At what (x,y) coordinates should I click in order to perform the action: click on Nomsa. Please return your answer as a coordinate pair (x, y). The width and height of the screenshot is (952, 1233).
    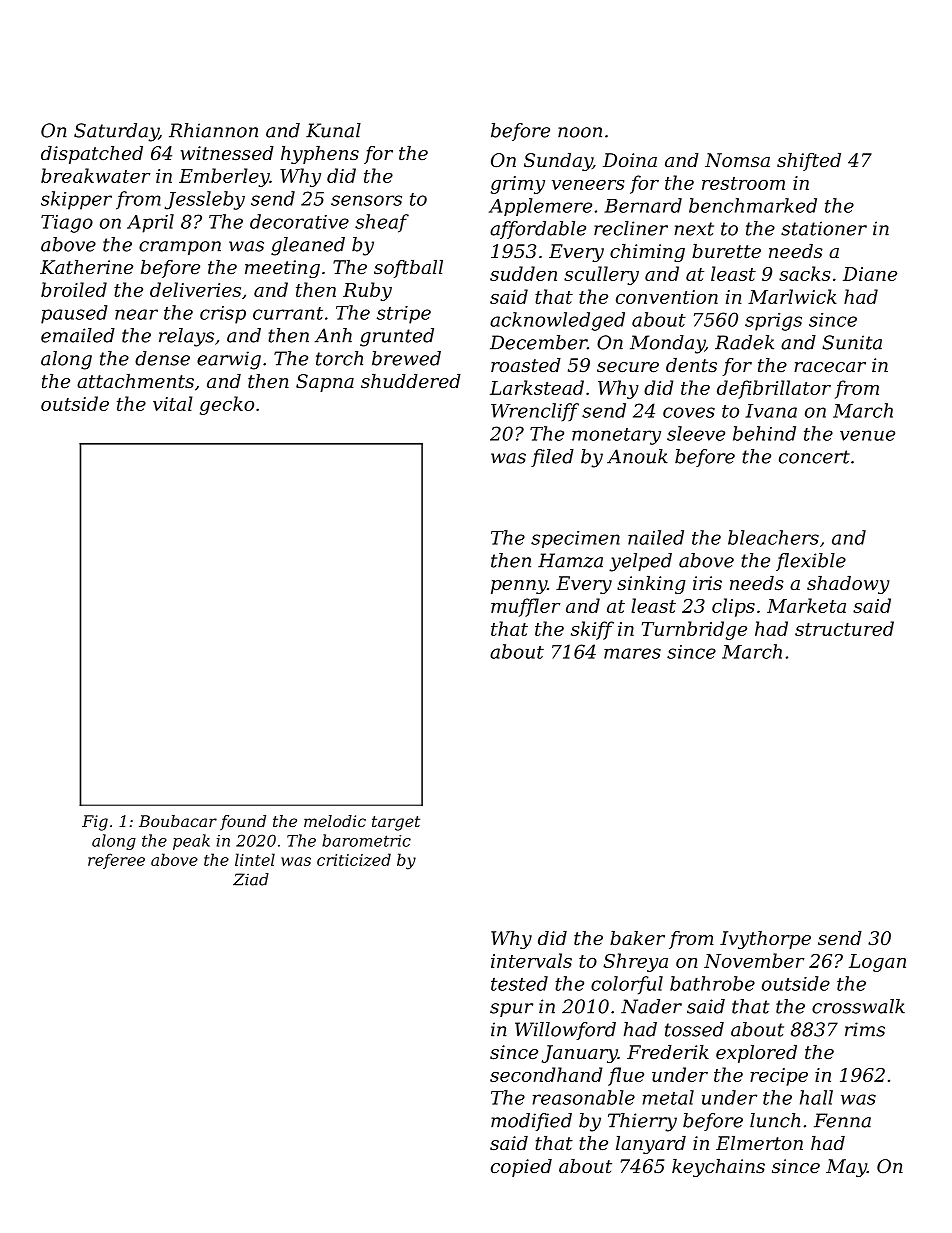
    Looking at the image, I should click on (737, 160).
